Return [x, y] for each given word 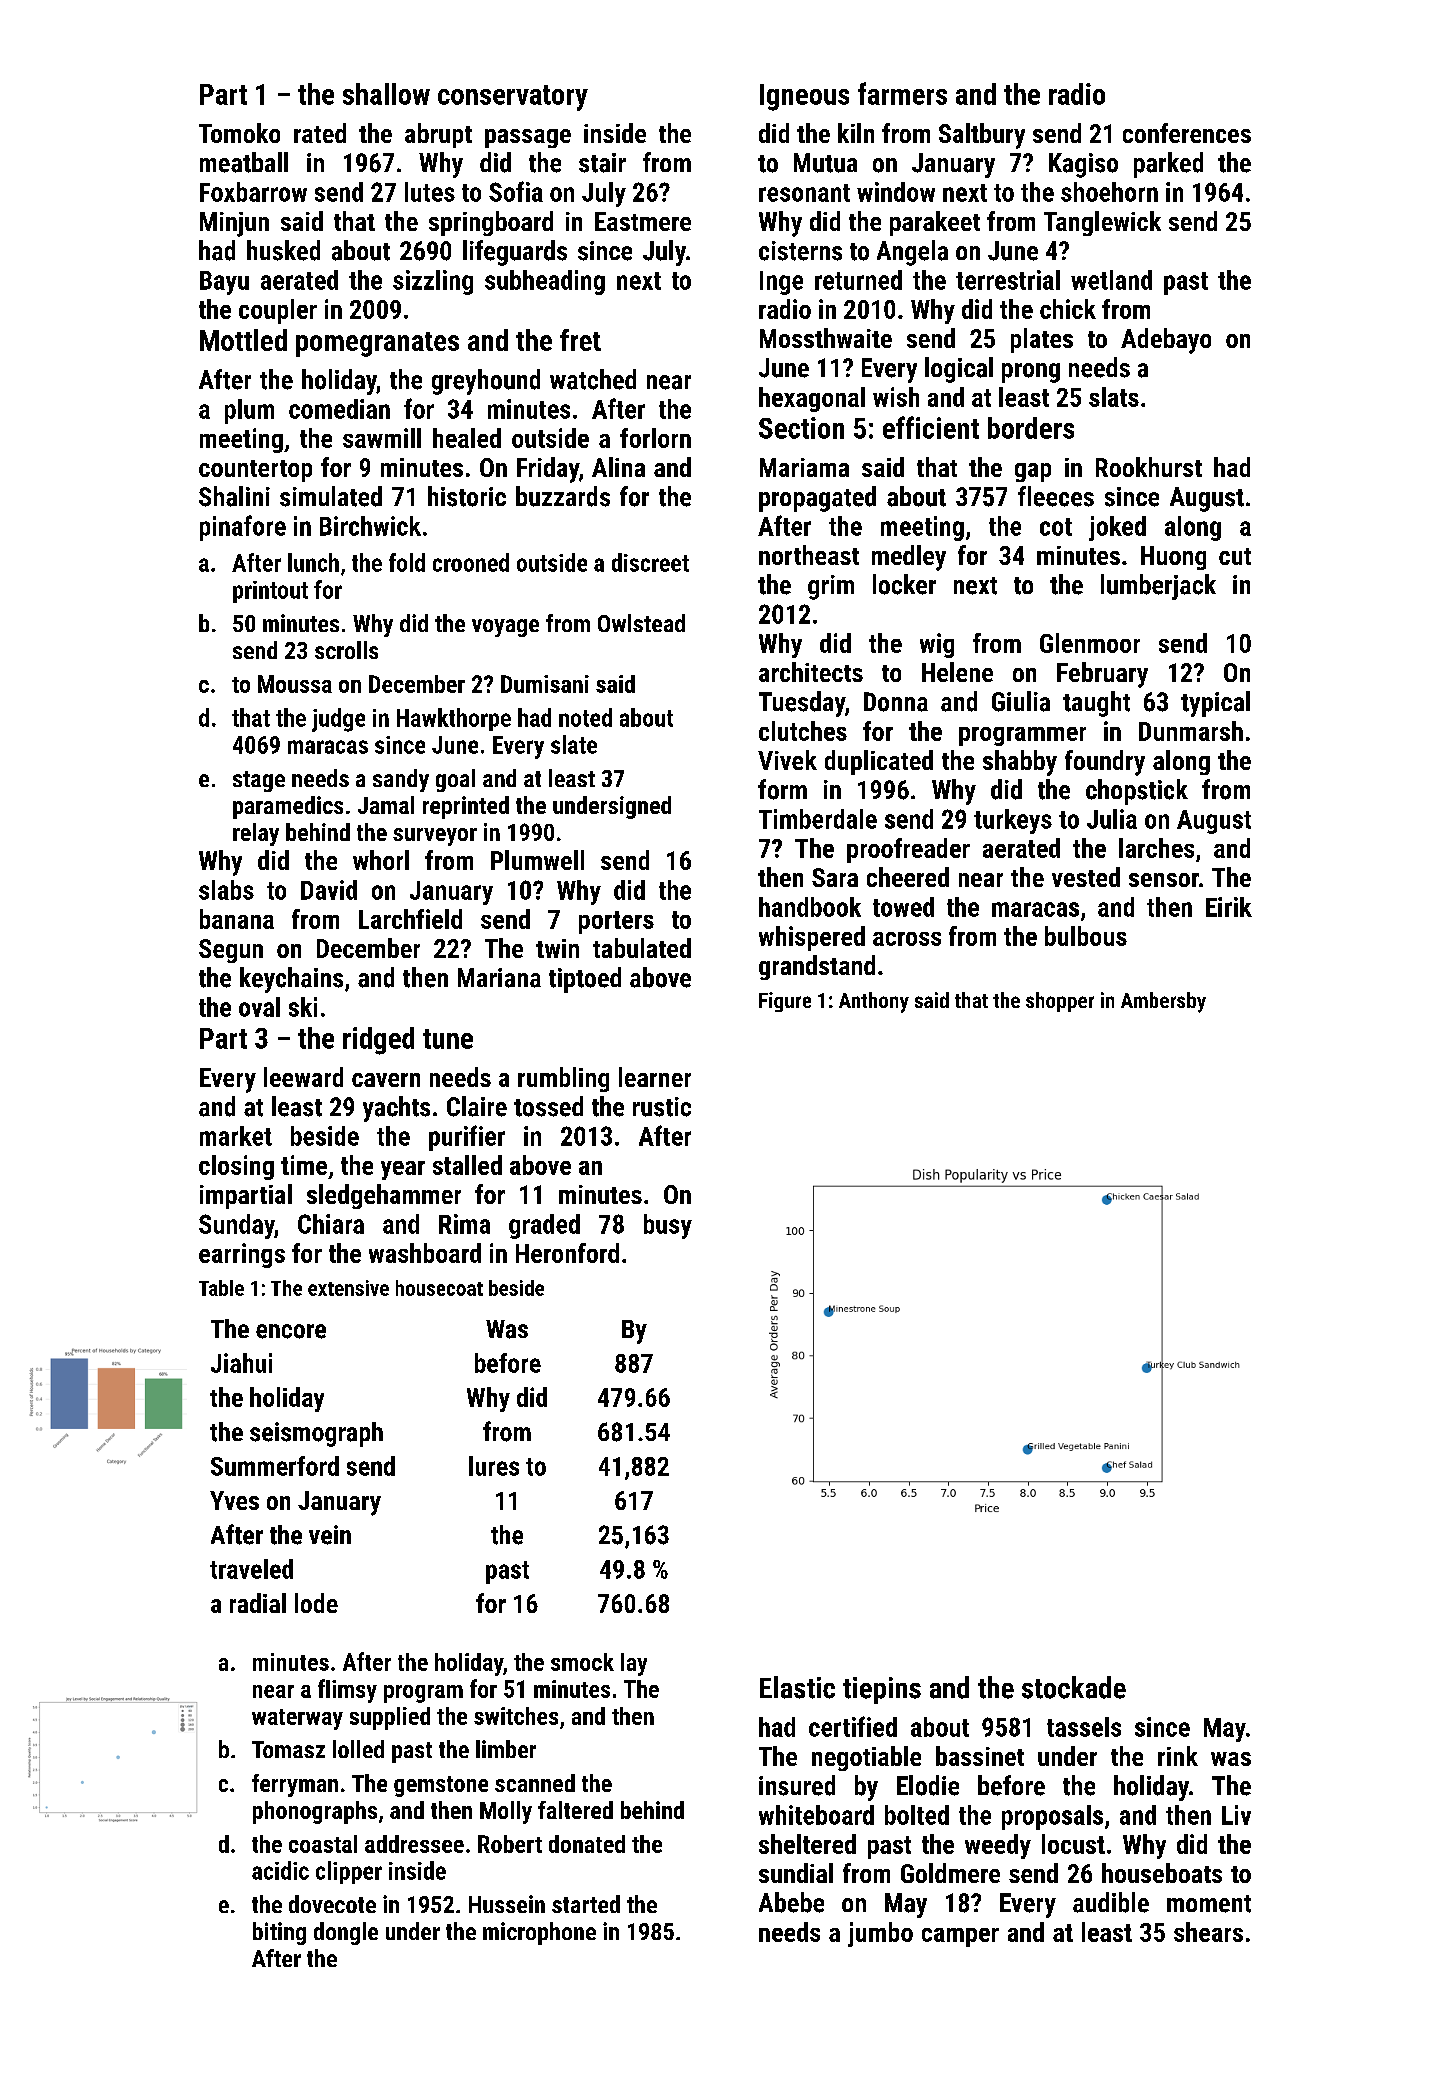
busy [668, 1226]
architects [811, 672]
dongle [346, 1933]
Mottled [243, 340]
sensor [1164, 880]
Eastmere [643, 221]
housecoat [439, 1288]
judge [338, 720]
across [907, 939]
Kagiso [1083, 165]
